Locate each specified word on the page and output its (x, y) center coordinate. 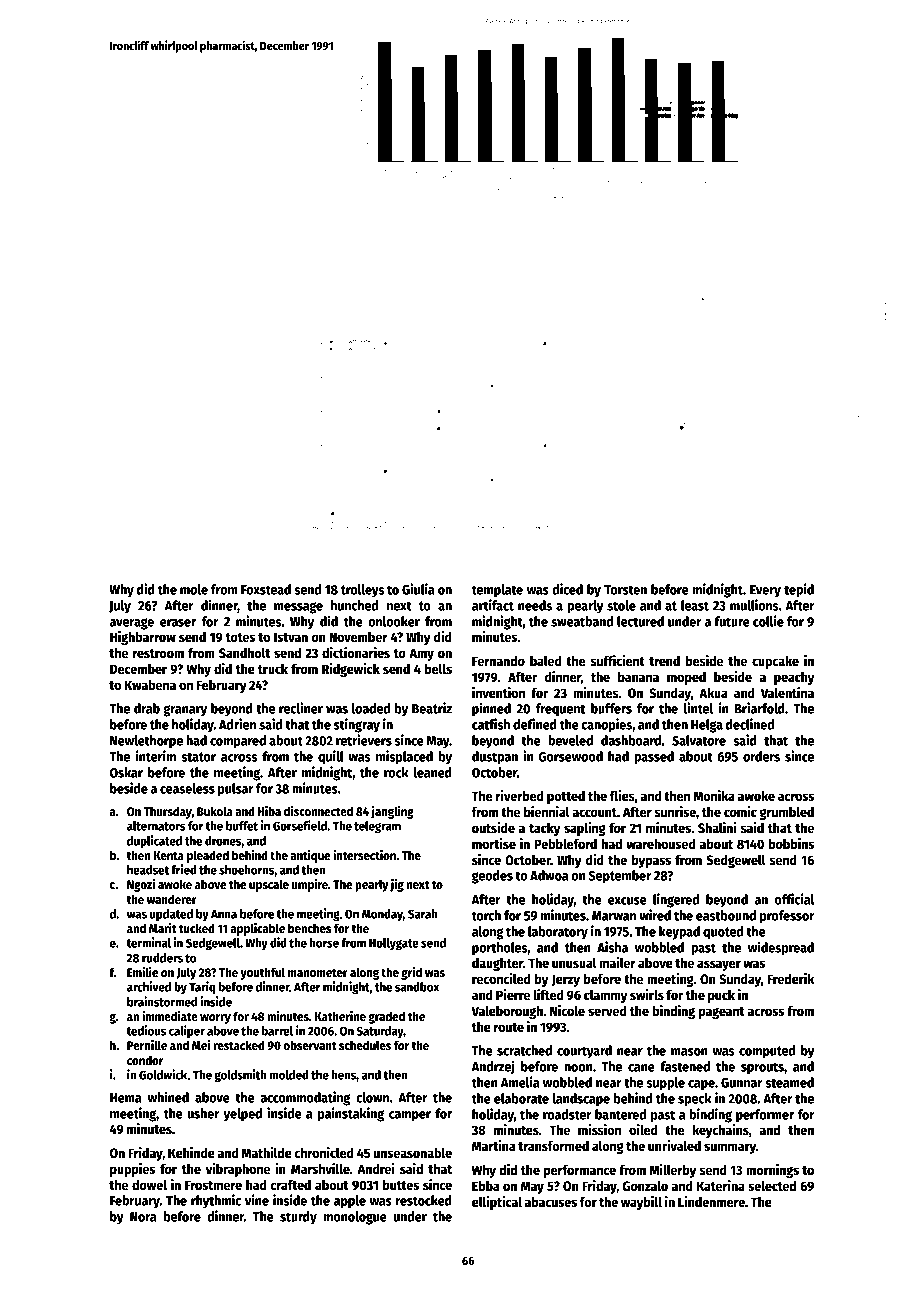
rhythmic (216, 1201)
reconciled (501, 978)
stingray (357, 725)
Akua (713, 692)
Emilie (142, 972)
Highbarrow (143, 638)
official (794, 899)
